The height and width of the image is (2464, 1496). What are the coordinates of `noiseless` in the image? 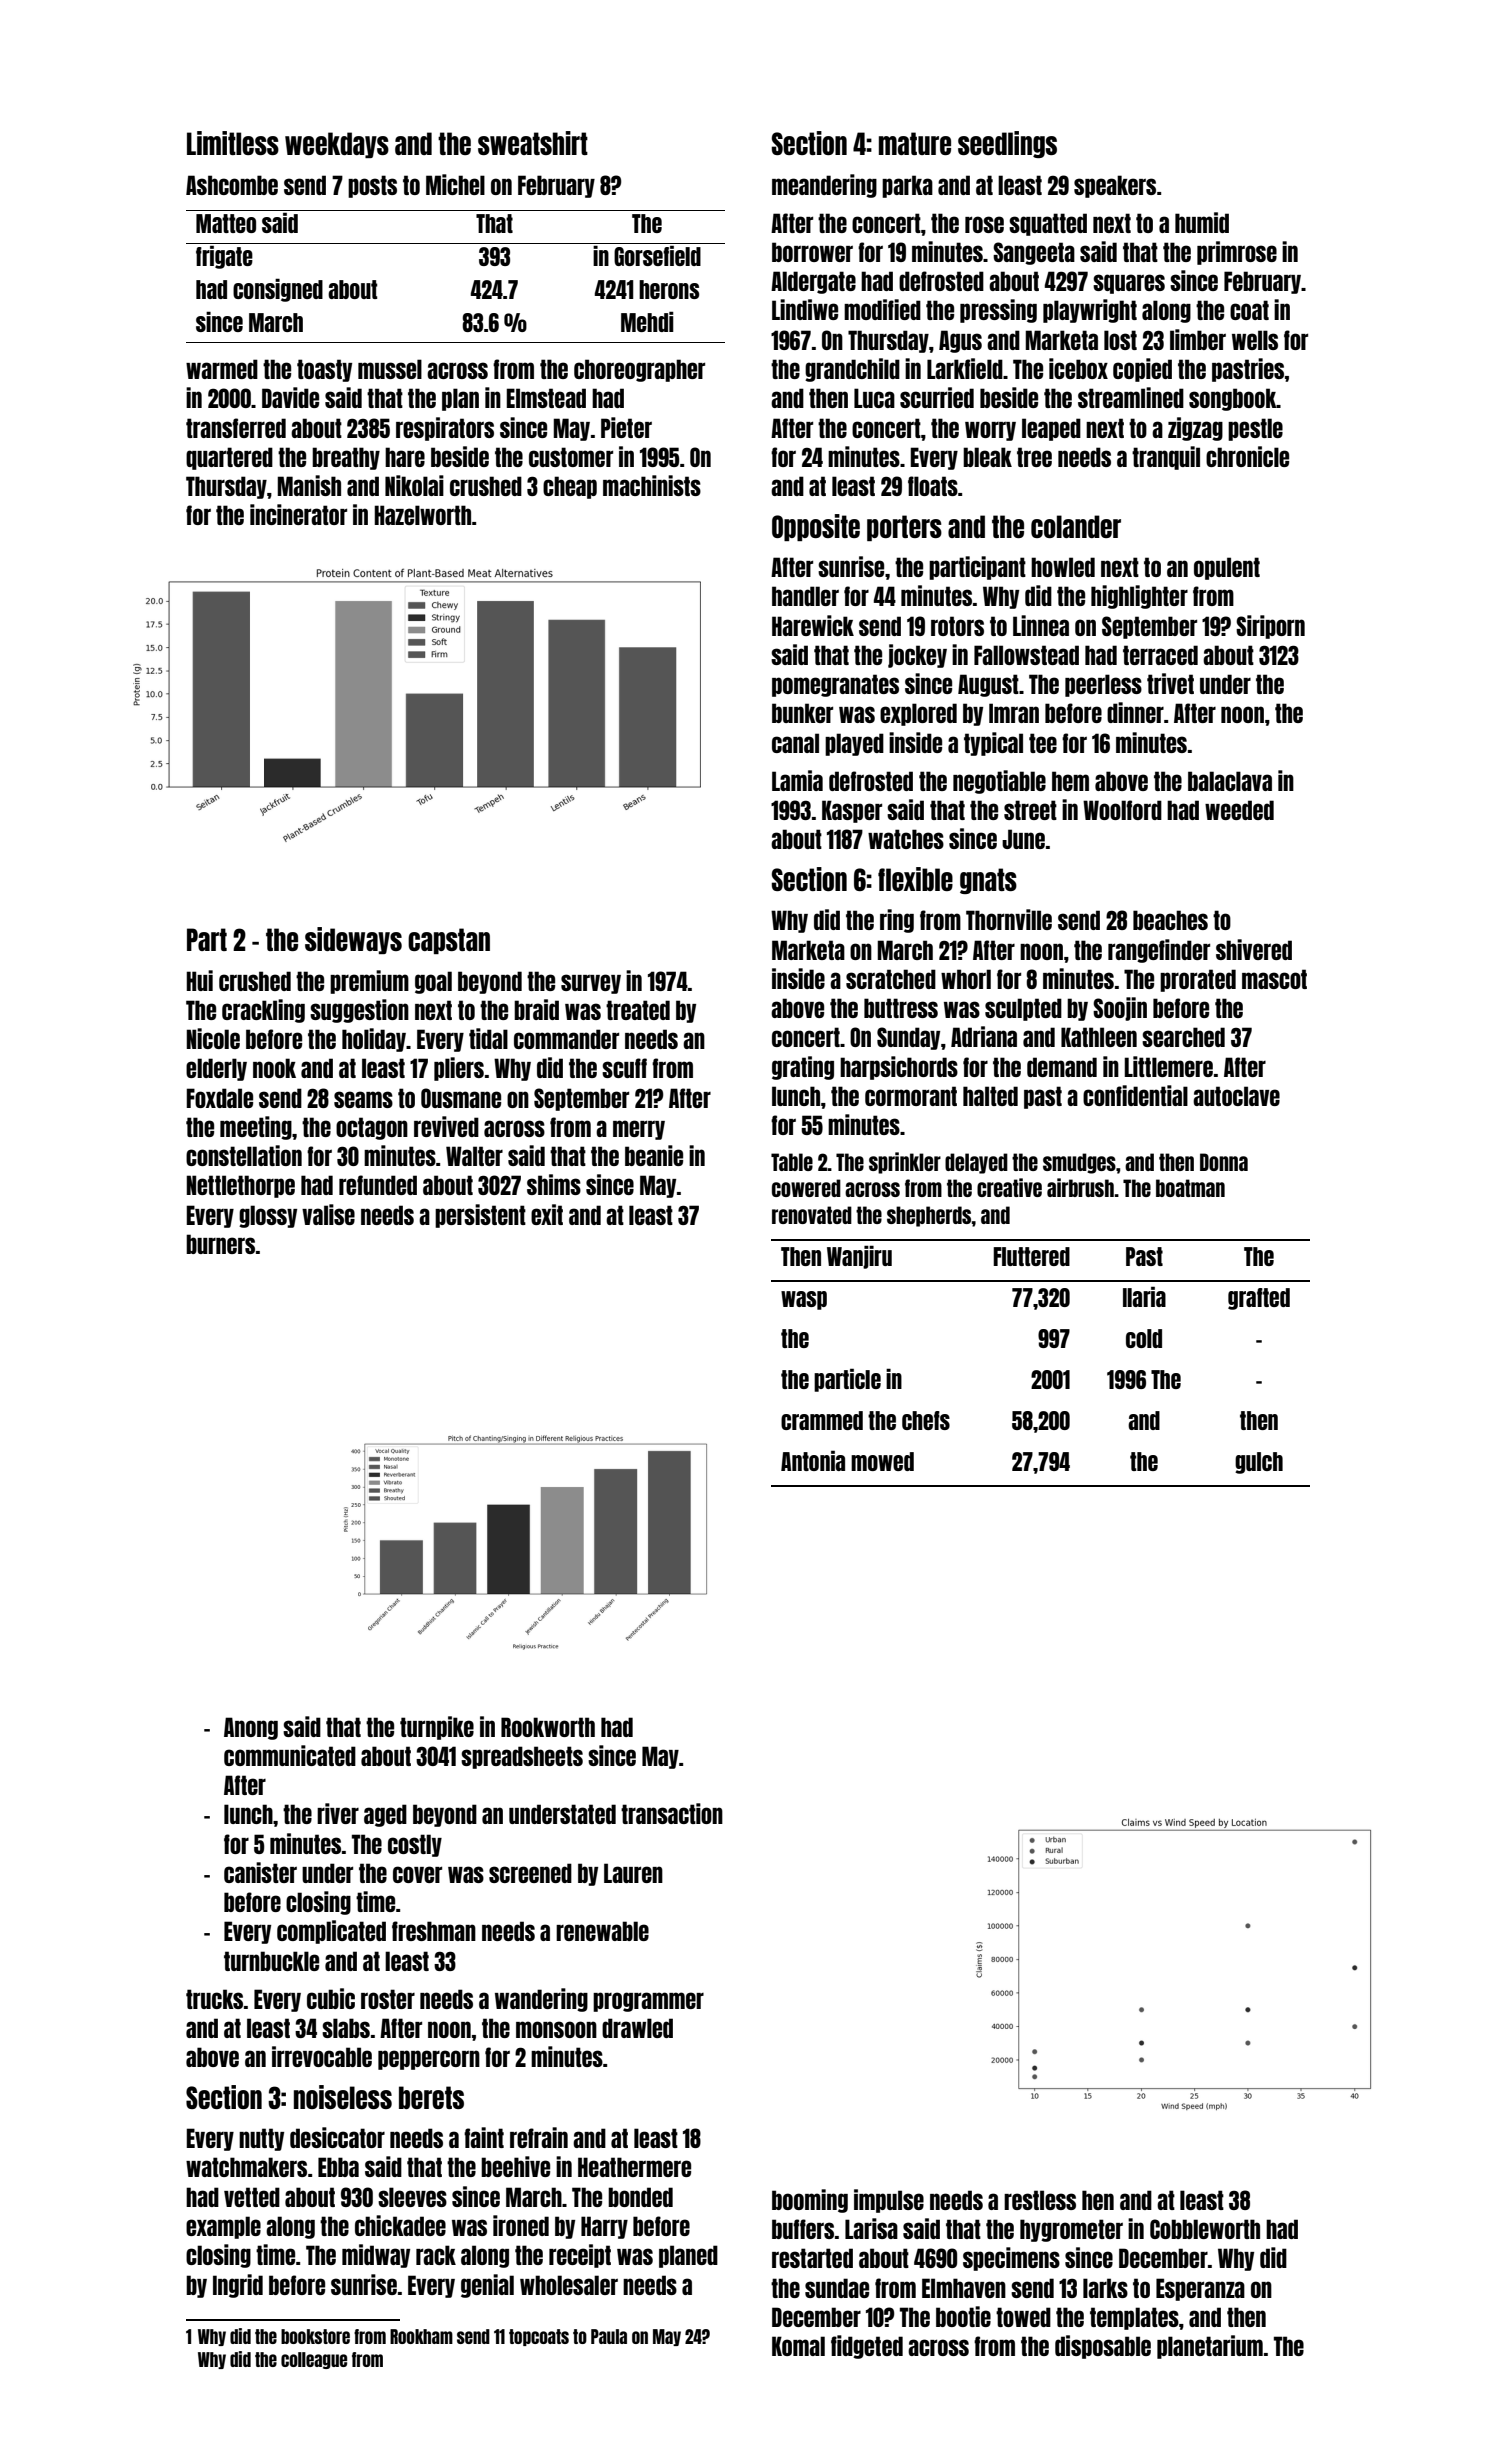 It's located at (343, 2097).
